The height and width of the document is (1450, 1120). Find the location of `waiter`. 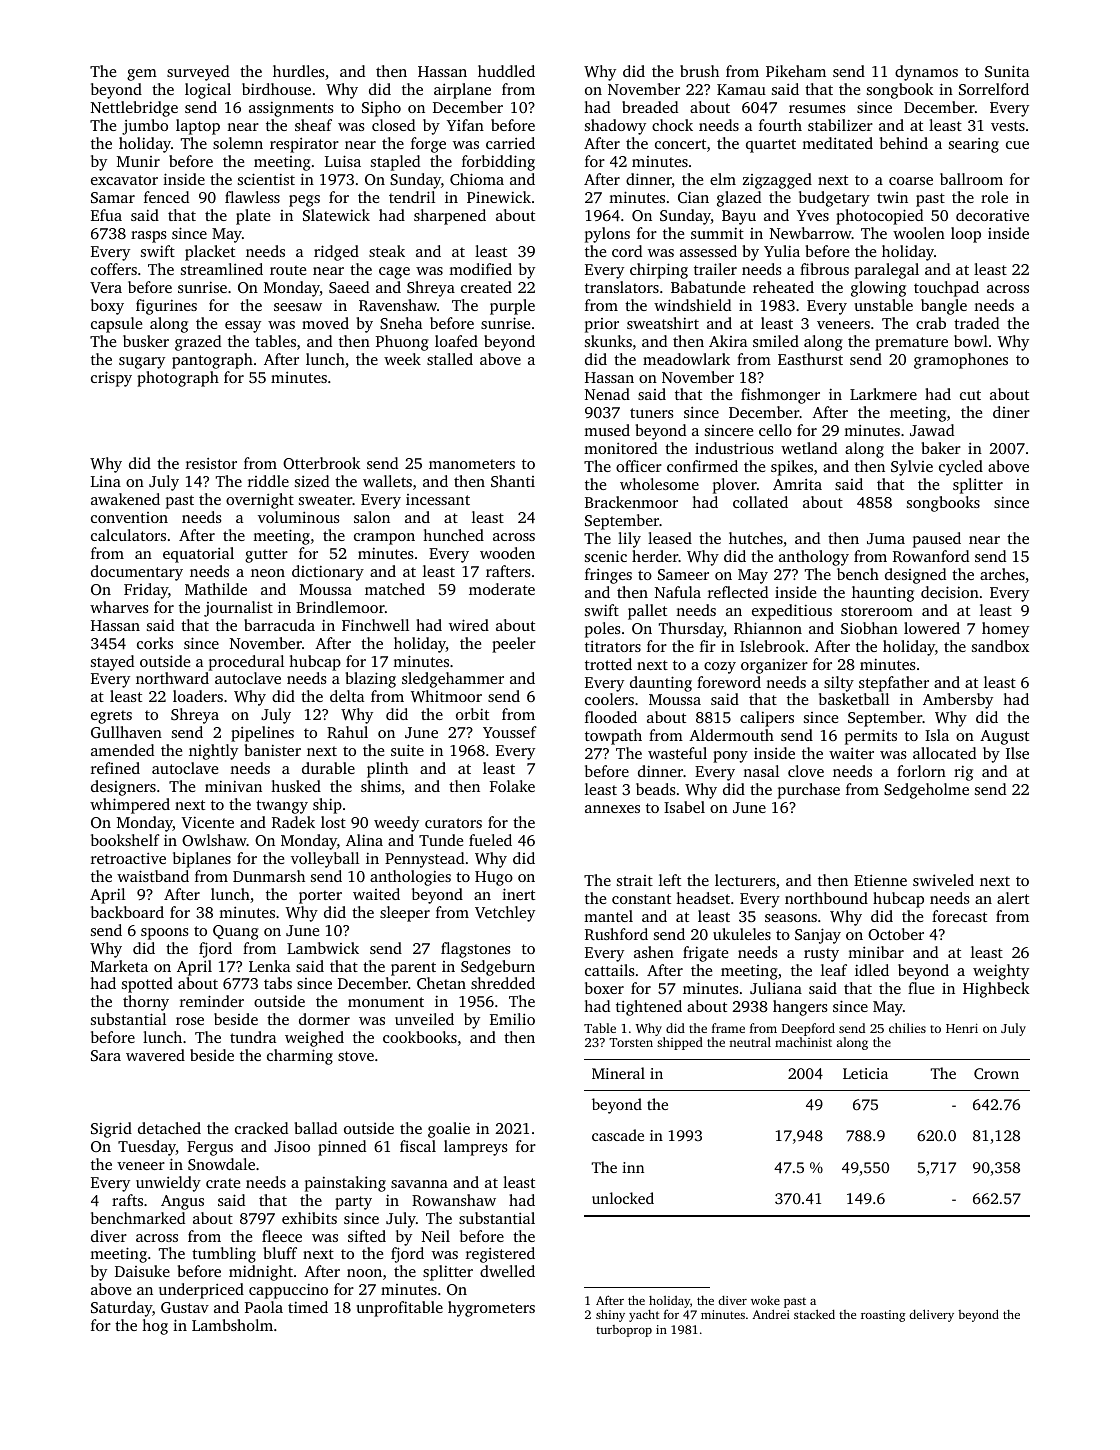

waiter is located at coordinates (851, 753).
